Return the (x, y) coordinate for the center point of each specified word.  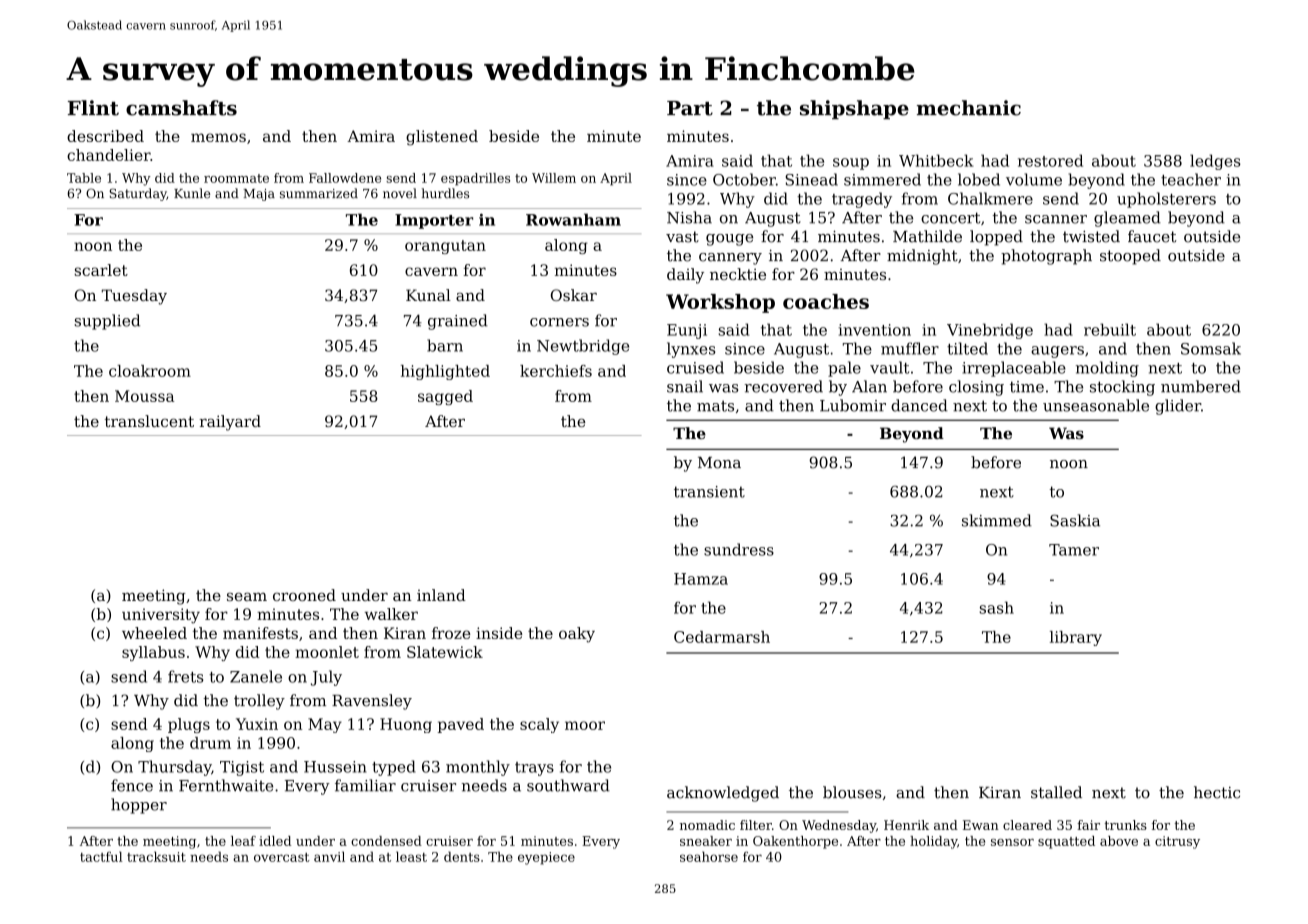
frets (186, 676)
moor (585, 725)
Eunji (687, 331)
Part (690, 108)
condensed (386, 841)
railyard (230, 423)
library (1076, 638)
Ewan (981, 825)
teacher (1191, 179)
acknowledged (723, 794)
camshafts (181, 108)
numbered (1201, 386)
